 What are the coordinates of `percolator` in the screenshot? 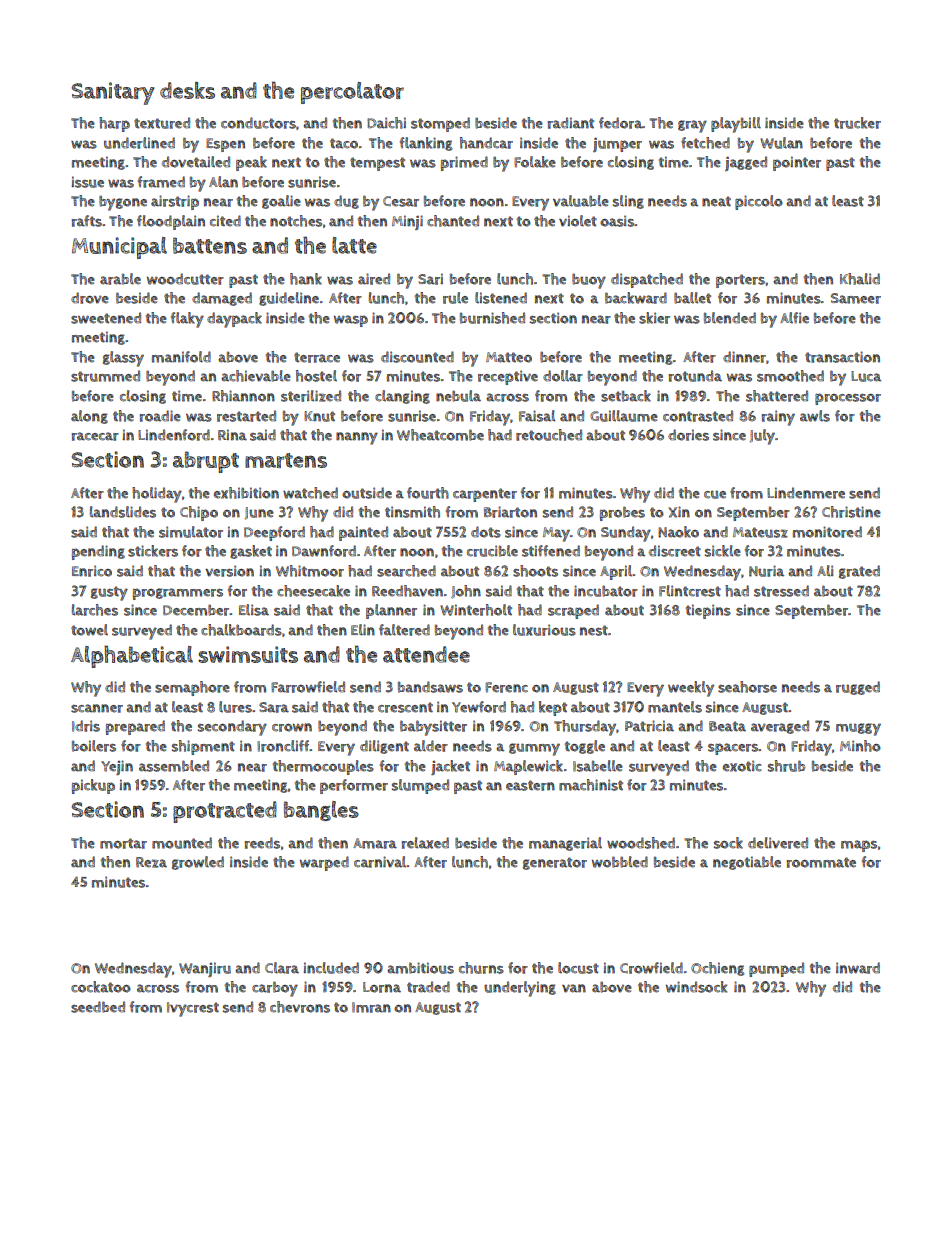 It's located at (352, 93).
